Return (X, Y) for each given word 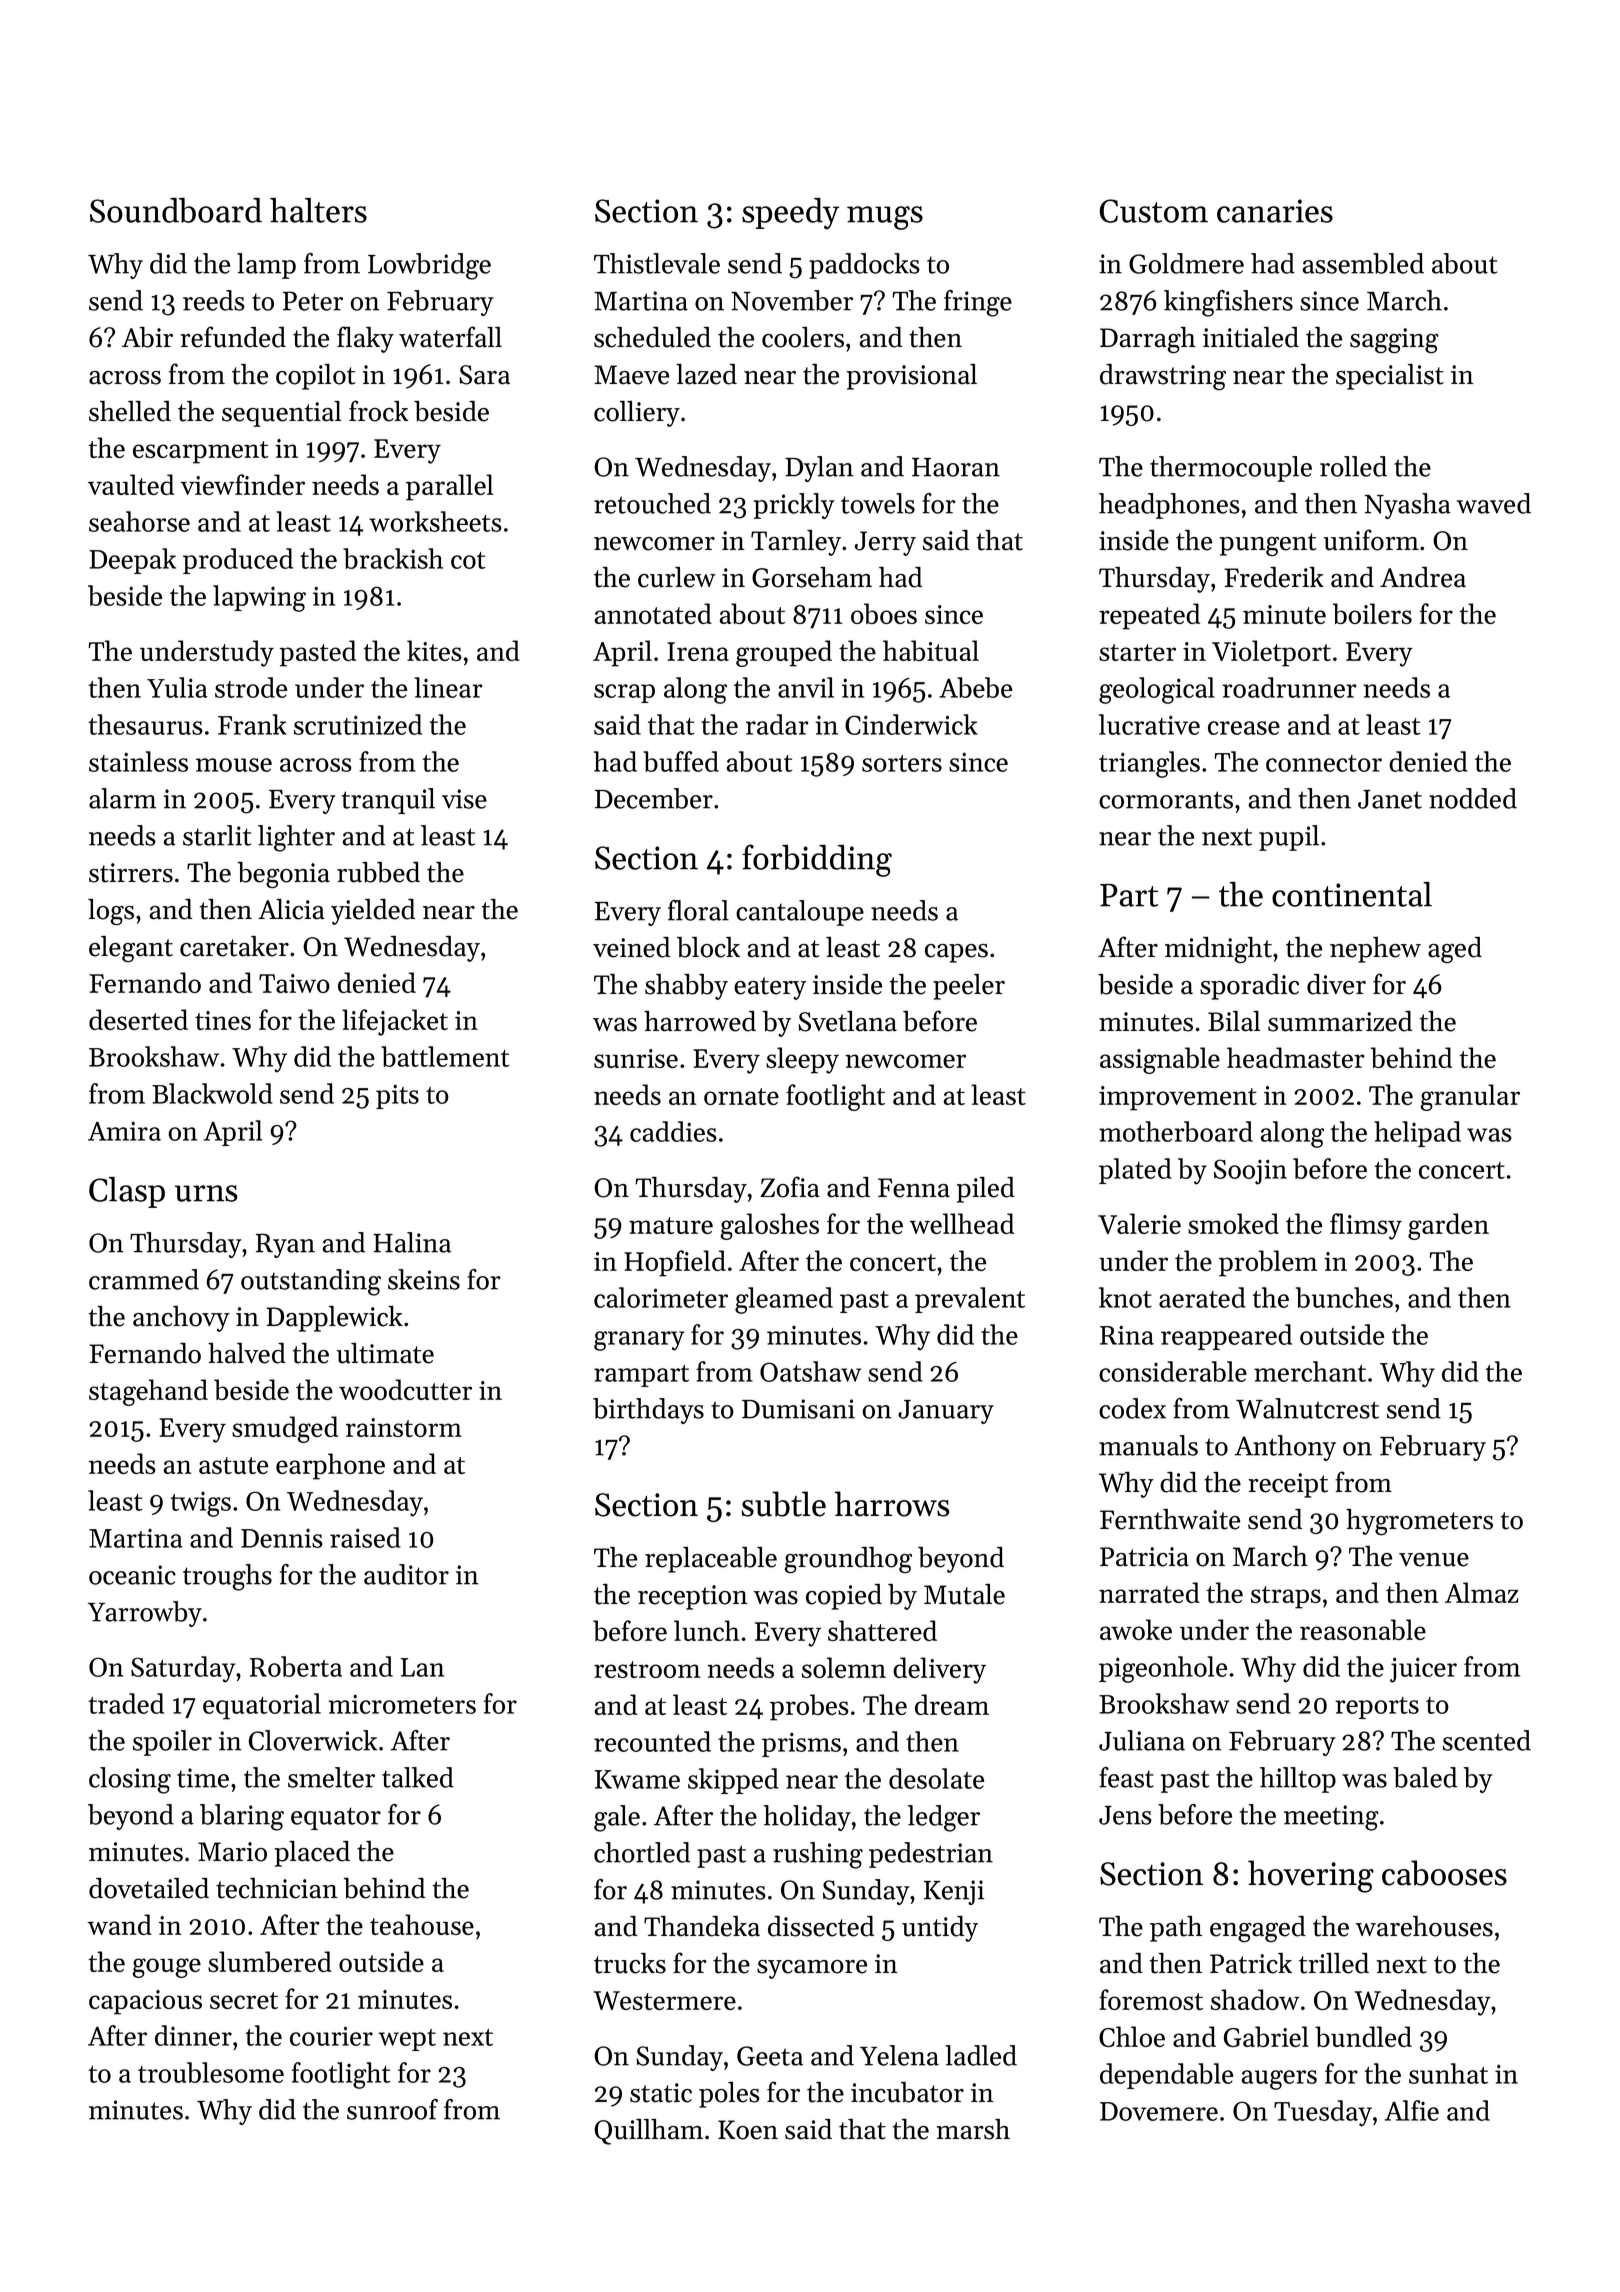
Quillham (648, 2132)
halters (318, 210)
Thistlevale (657, 263)
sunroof (392, 2109)
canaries (1275, 211)
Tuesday (1323, 2113)
